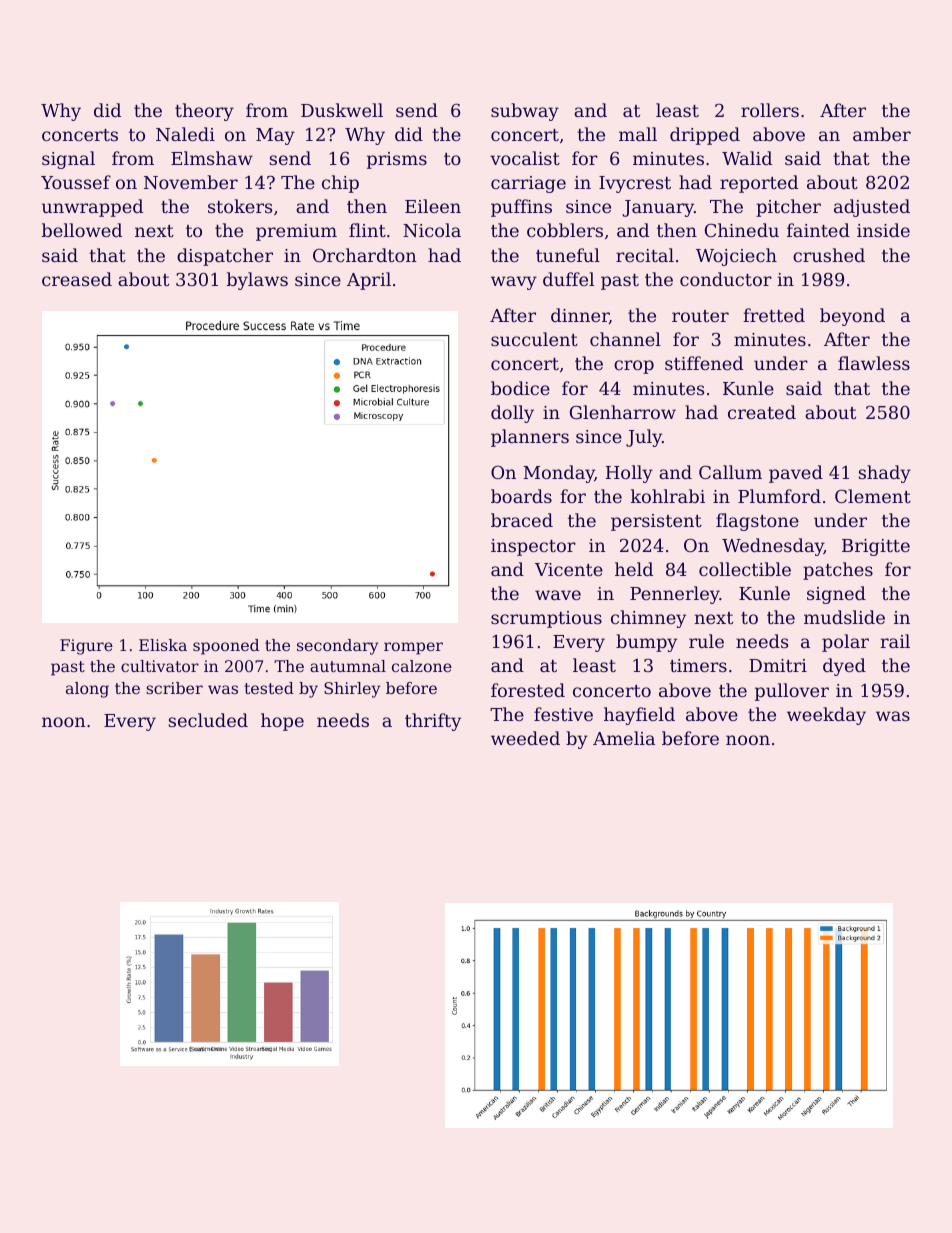 This image has width=952, height=1233. I want to click on Brigitte, so click(876, 547).
